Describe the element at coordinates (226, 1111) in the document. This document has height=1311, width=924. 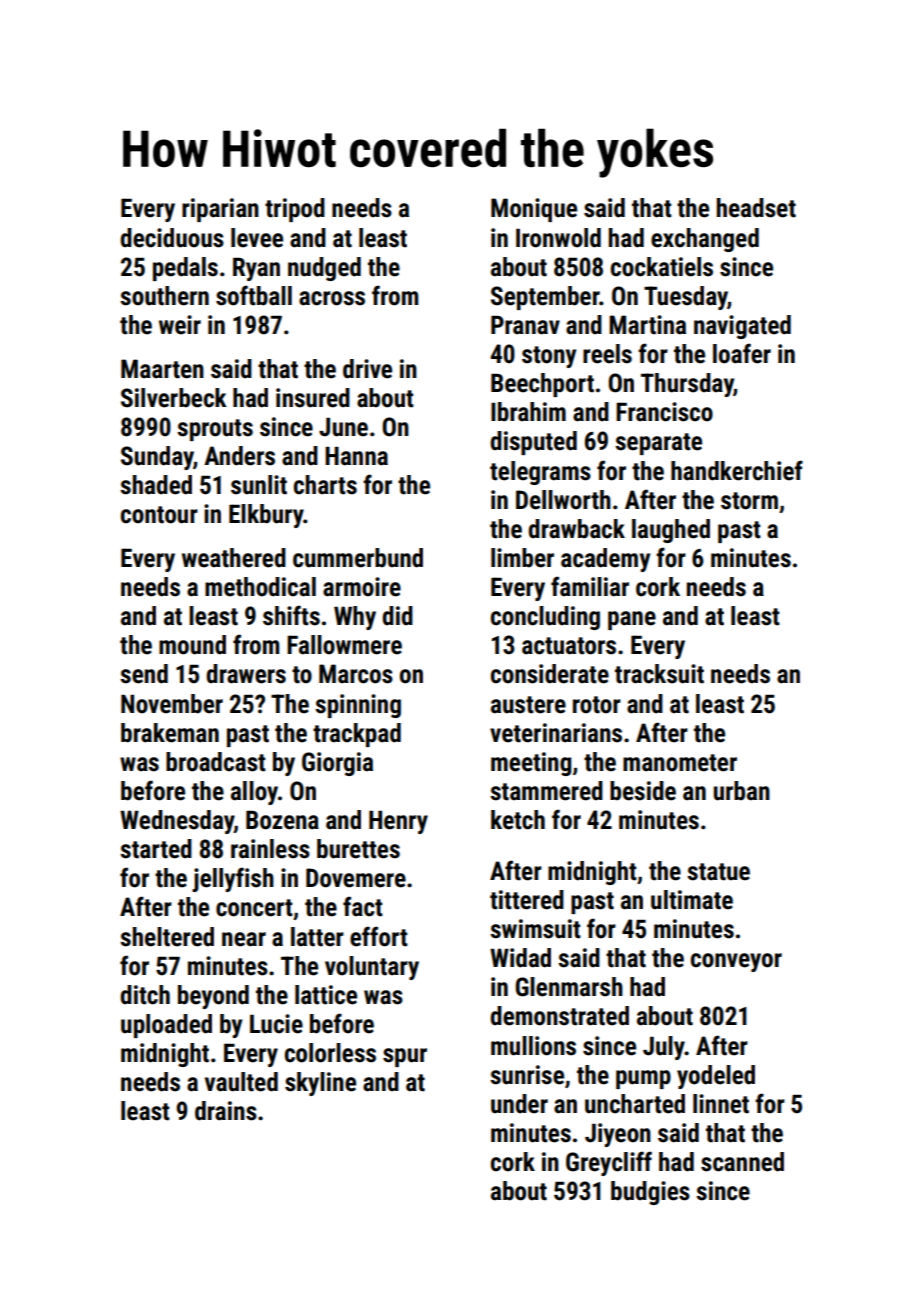
I see `drains` at that location.
